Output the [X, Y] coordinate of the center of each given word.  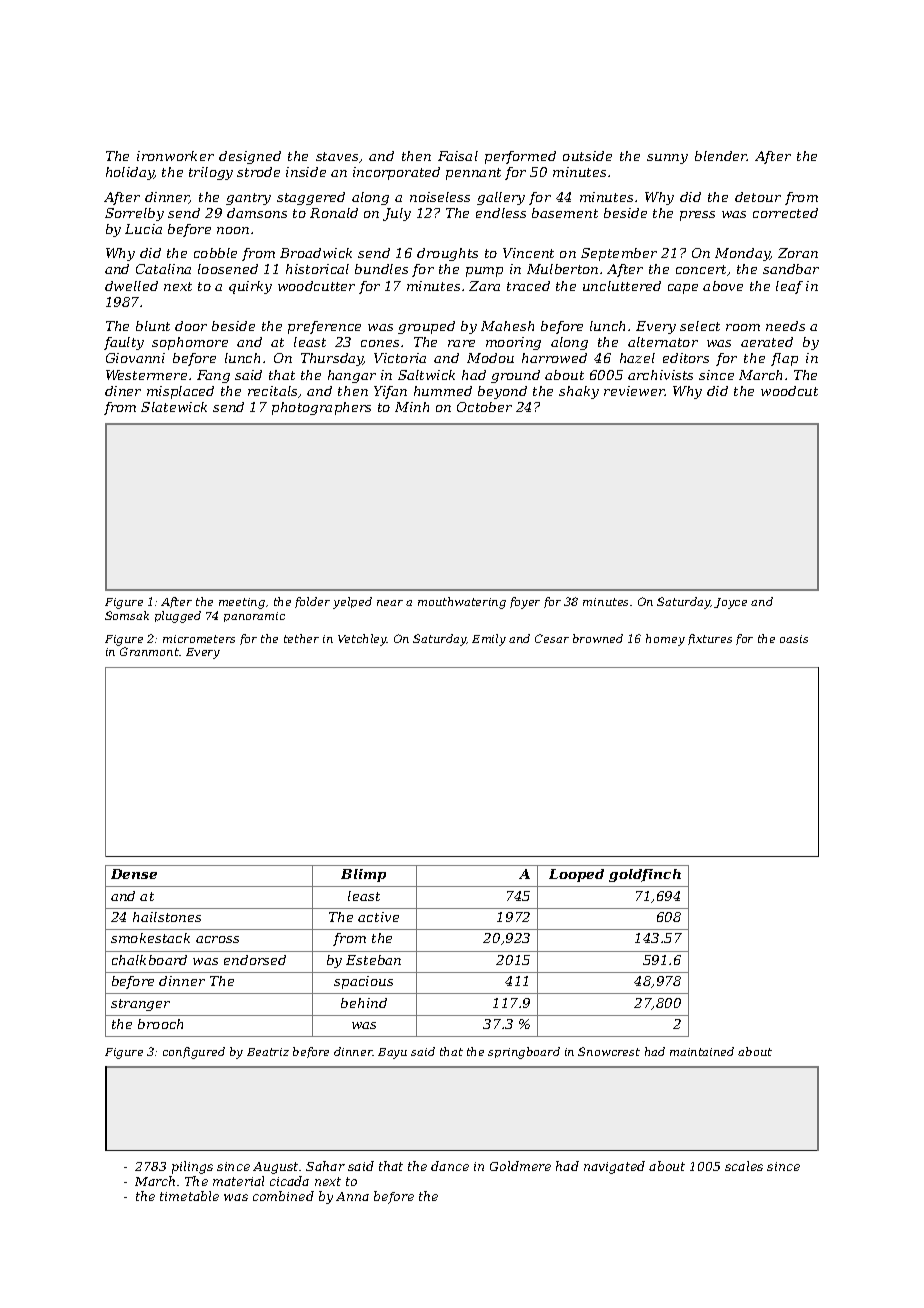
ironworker [175, 156]
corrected [785, 213]
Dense [134, 874]
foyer [525, 603]
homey [665, 640]
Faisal [458, 156]
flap [784, 359]
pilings [192, 1167]
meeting [242, 603]
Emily [489, 640]
